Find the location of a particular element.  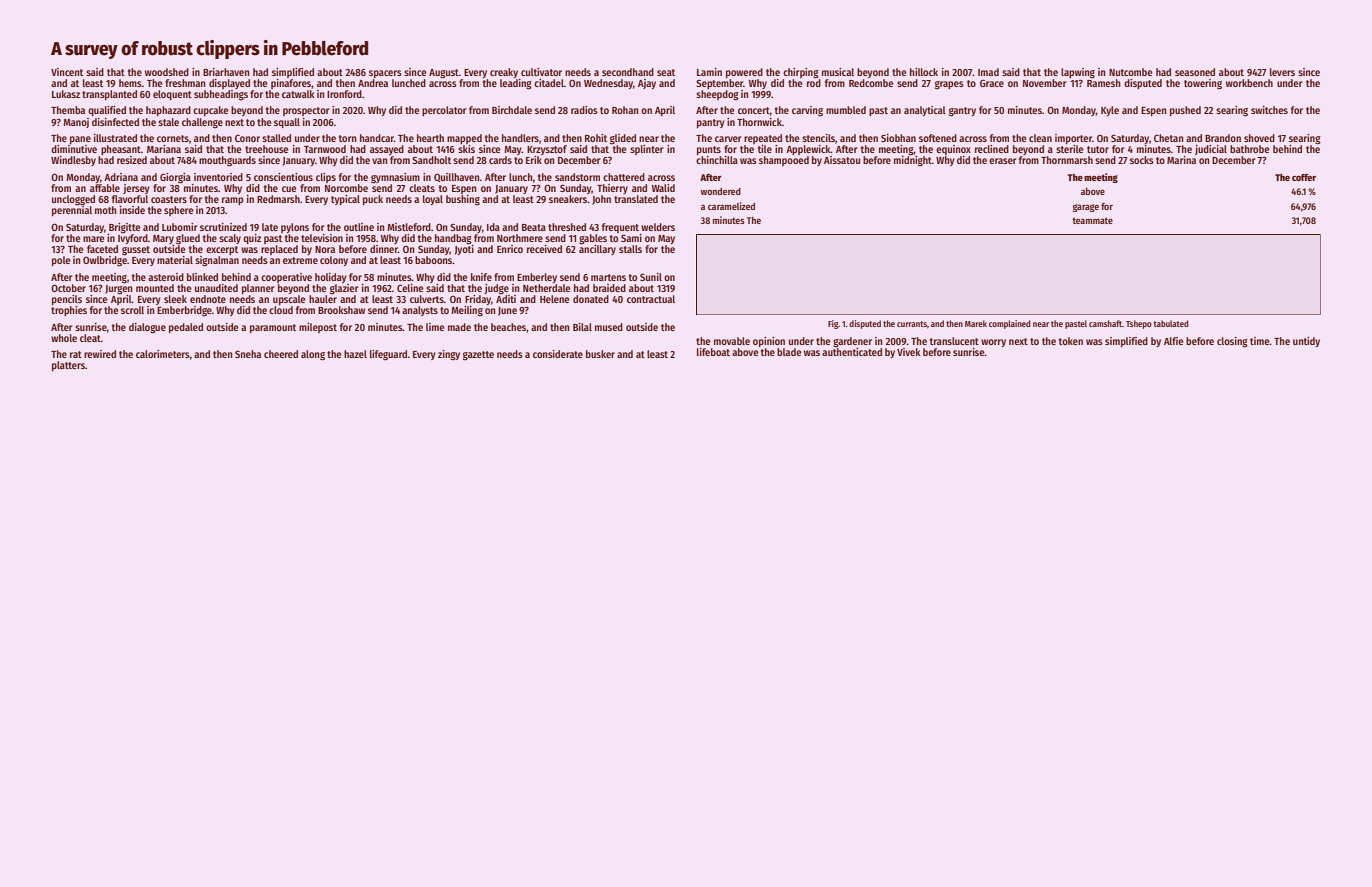

pencils is located at coordinates (67, 300).
